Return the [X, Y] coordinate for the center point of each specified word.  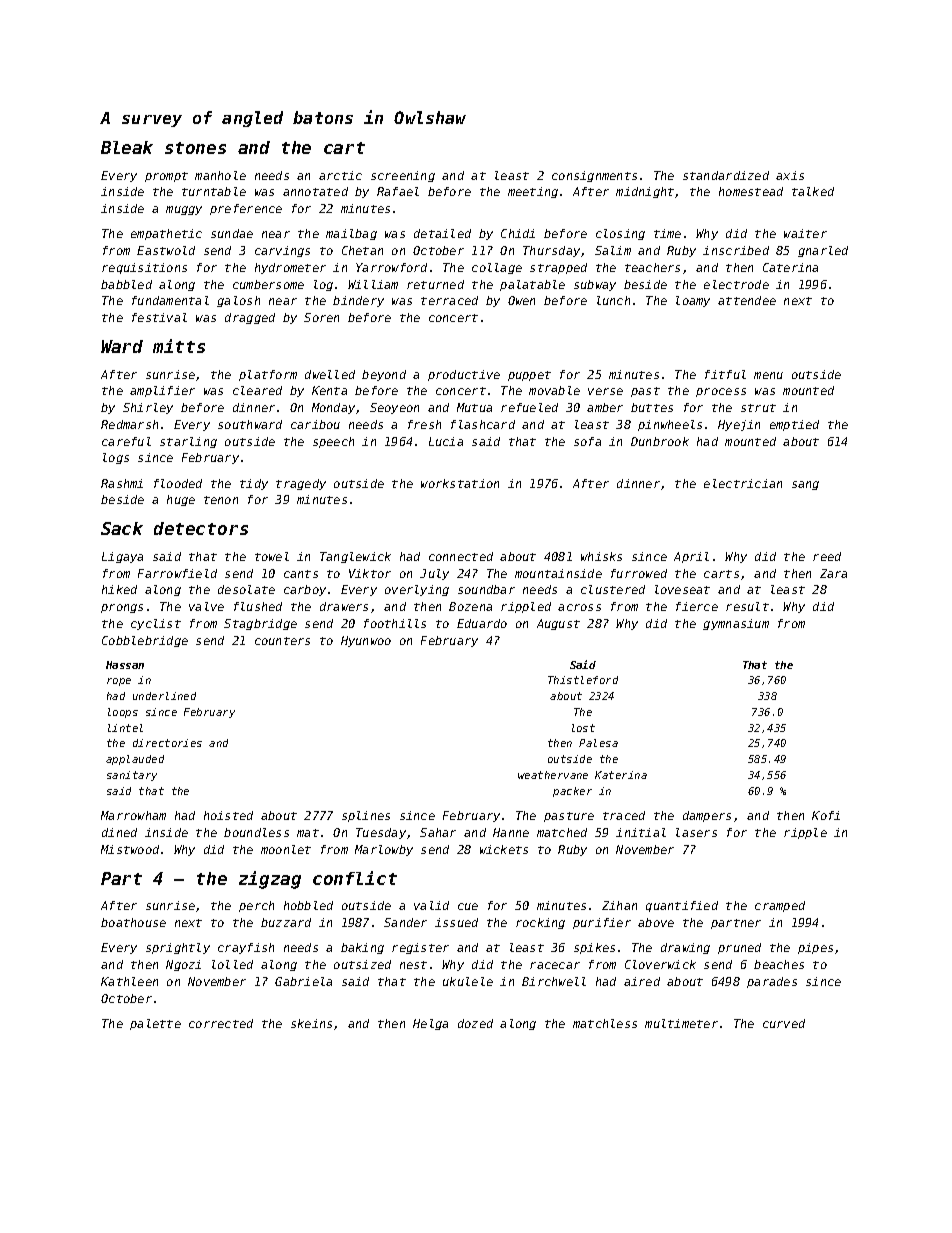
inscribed [736, 250]
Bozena [470, 606]
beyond [384, 375]
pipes [815, 948]
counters [282, 641]
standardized [726, 175]
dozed [475, 1023]
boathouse [133, 922]
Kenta [329, 390]
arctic [340, 175]
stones [195, 148]
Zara [833, 573]
